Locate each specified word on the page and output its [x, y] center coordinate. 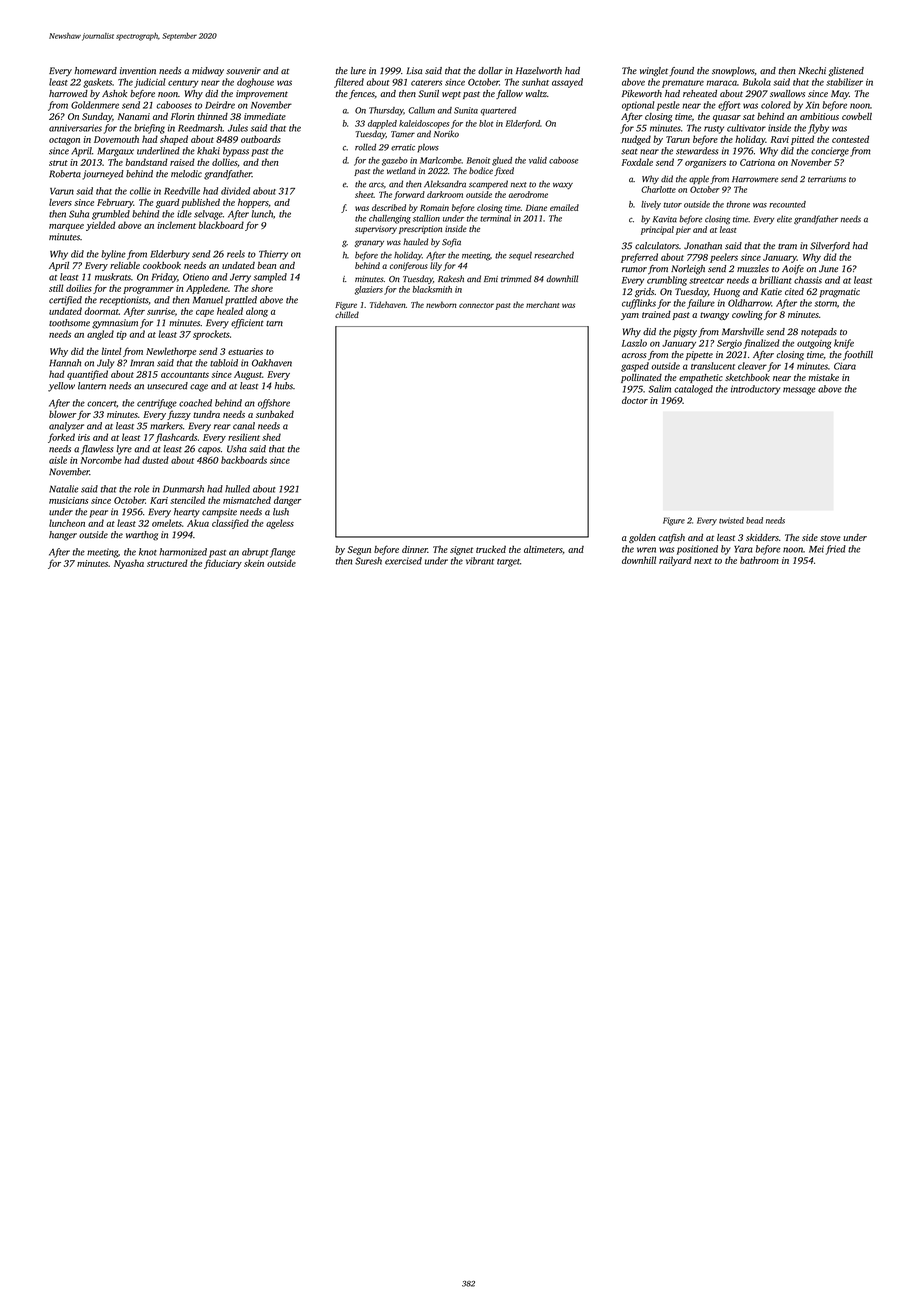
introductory [755, 390]
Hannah [65, 363]
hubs [284, 386]
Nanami [134, 116]
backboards [244, 460]
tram [787, 247]
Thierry [273, 255]
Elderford [523, 124]
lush [281, 512]
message [799, 391]
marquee [66, 227]
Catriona [757, 162]
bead [754, 520]
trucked [491, 549]
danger [287, 501]
